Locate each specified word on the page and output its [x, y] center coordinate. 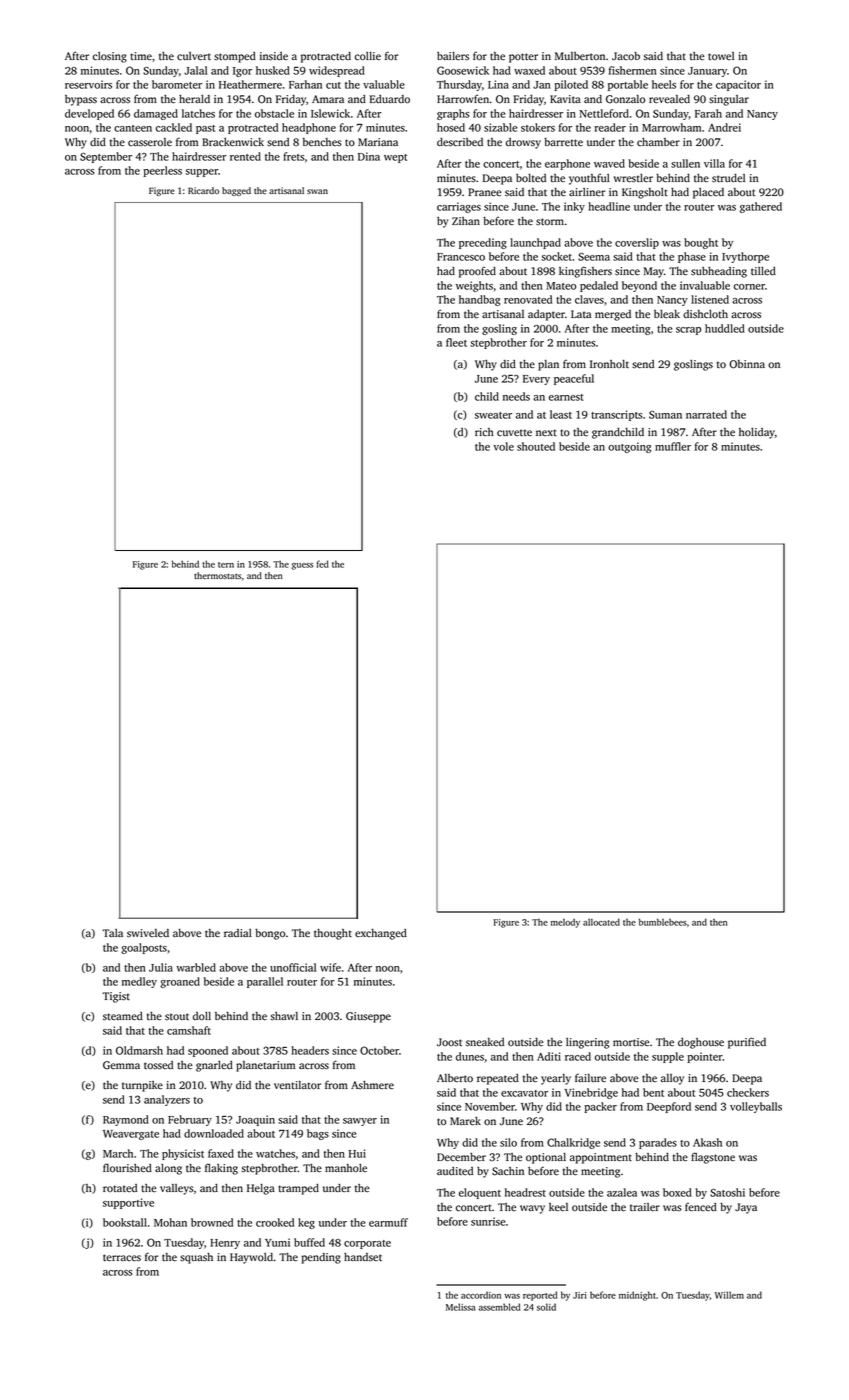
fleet [456, 342]
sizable [500, 127]
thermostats [217, 575]
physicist [183, 1154]
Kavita [565, 99]
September [106, 157]
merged [613, 315]
